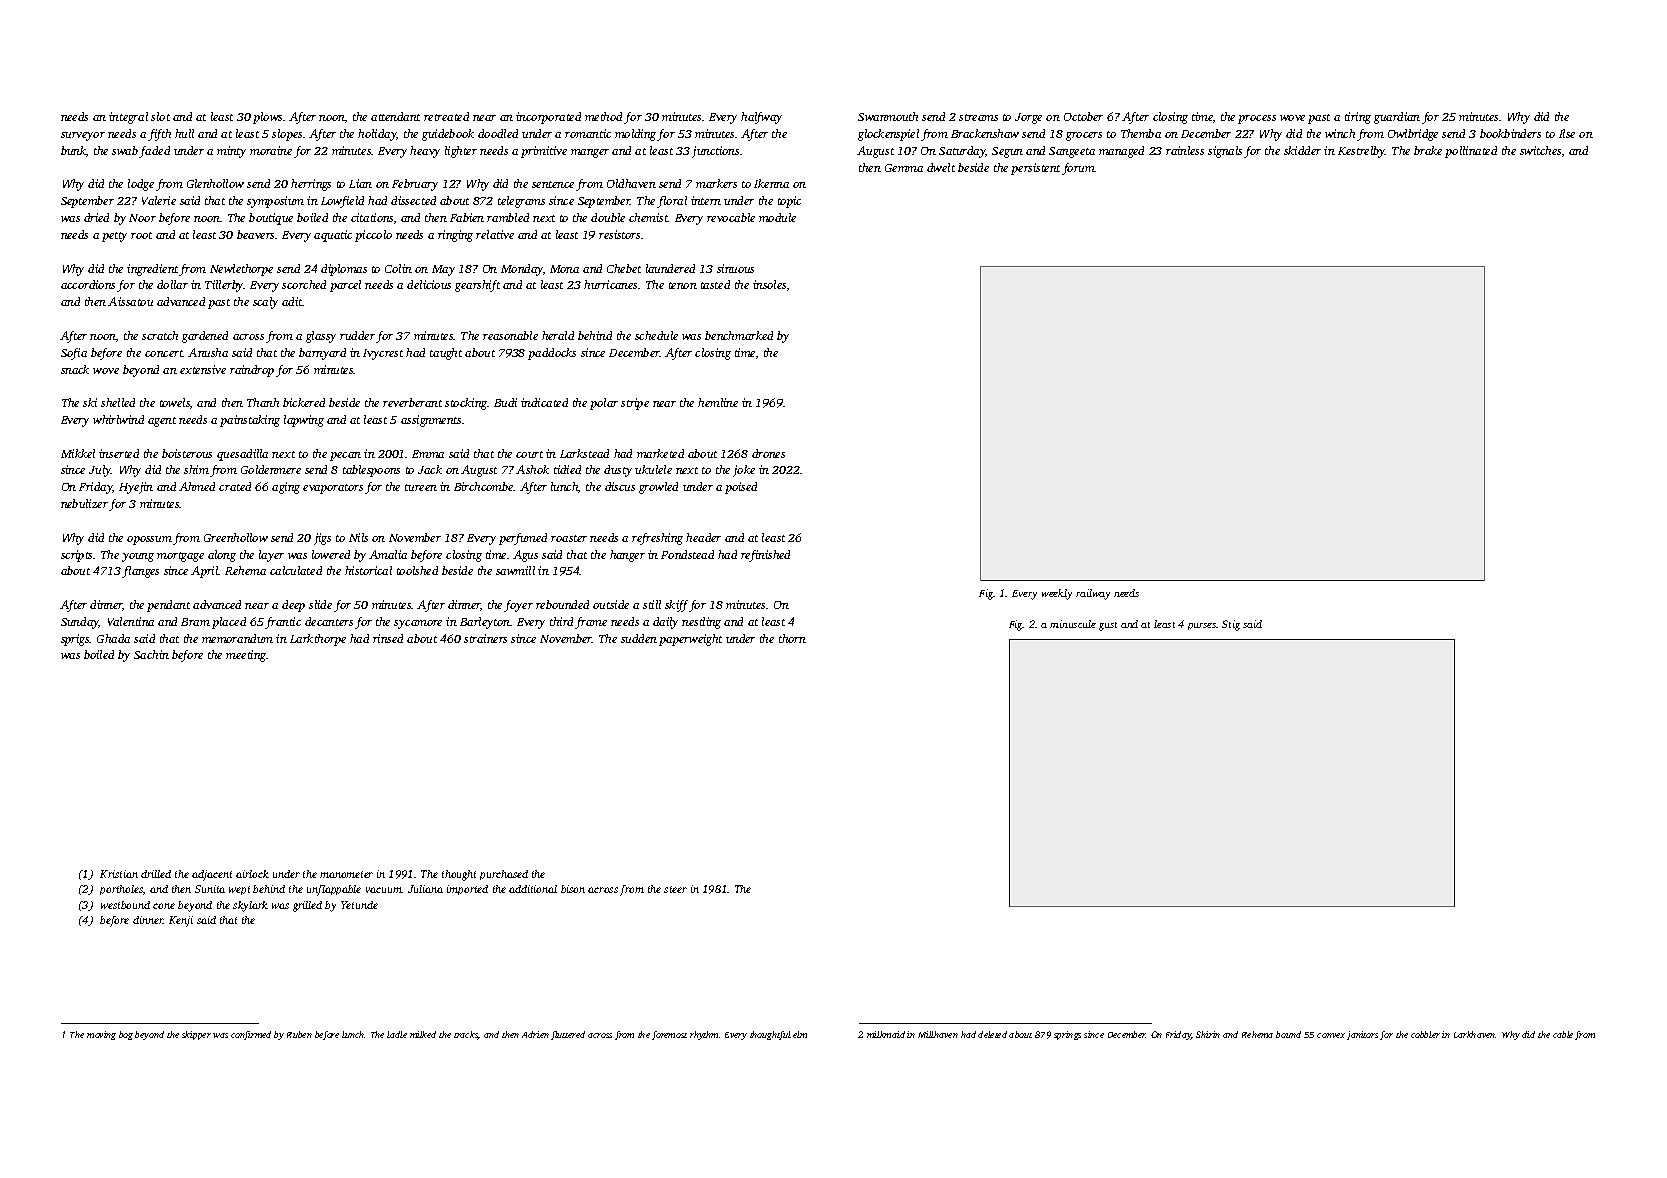 This screenshot has width=1667, height=1178. Describe the element at coordinates (1425, 1034) in the screenshot. I see `cobbler` at that location.
